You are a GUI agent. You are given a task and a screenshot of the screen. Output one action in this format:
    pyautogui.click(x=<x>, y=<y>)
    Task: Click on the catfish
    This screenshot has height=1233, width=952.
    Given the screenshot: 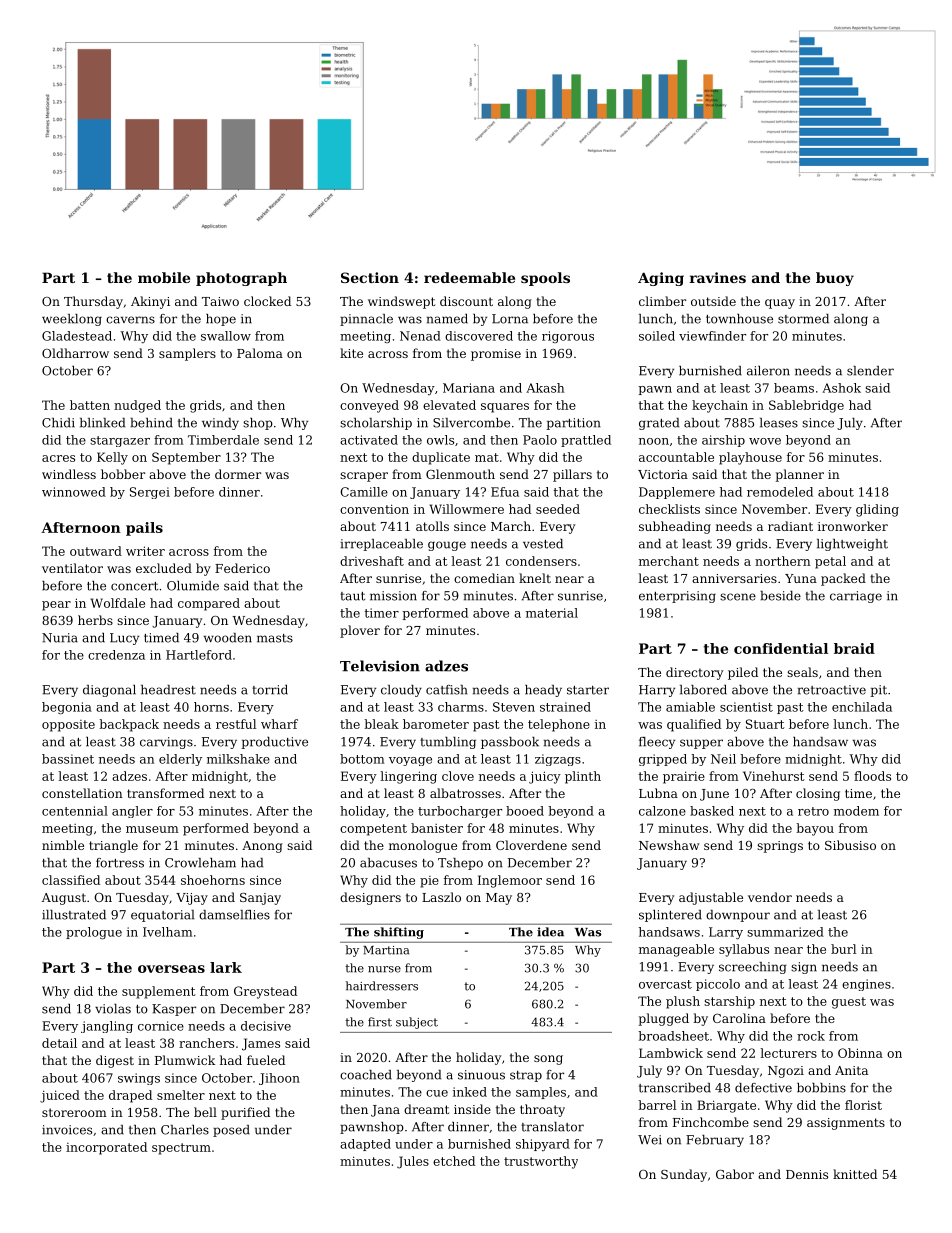 What is the action you would take?
    pyautogui.click(x=447, y=690)
